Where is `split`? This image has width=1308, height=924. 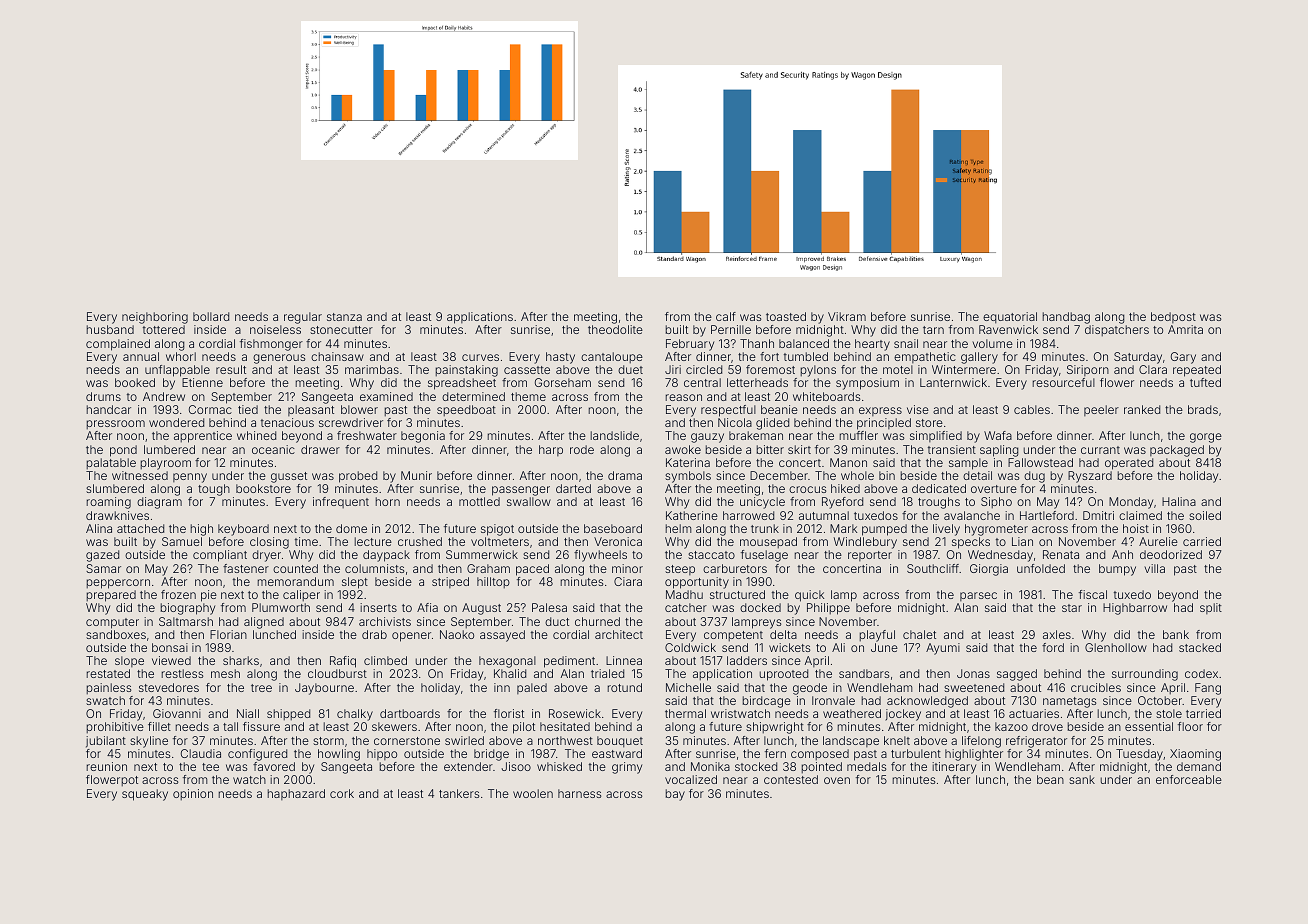
split is located at coordinates (1211, 608).
